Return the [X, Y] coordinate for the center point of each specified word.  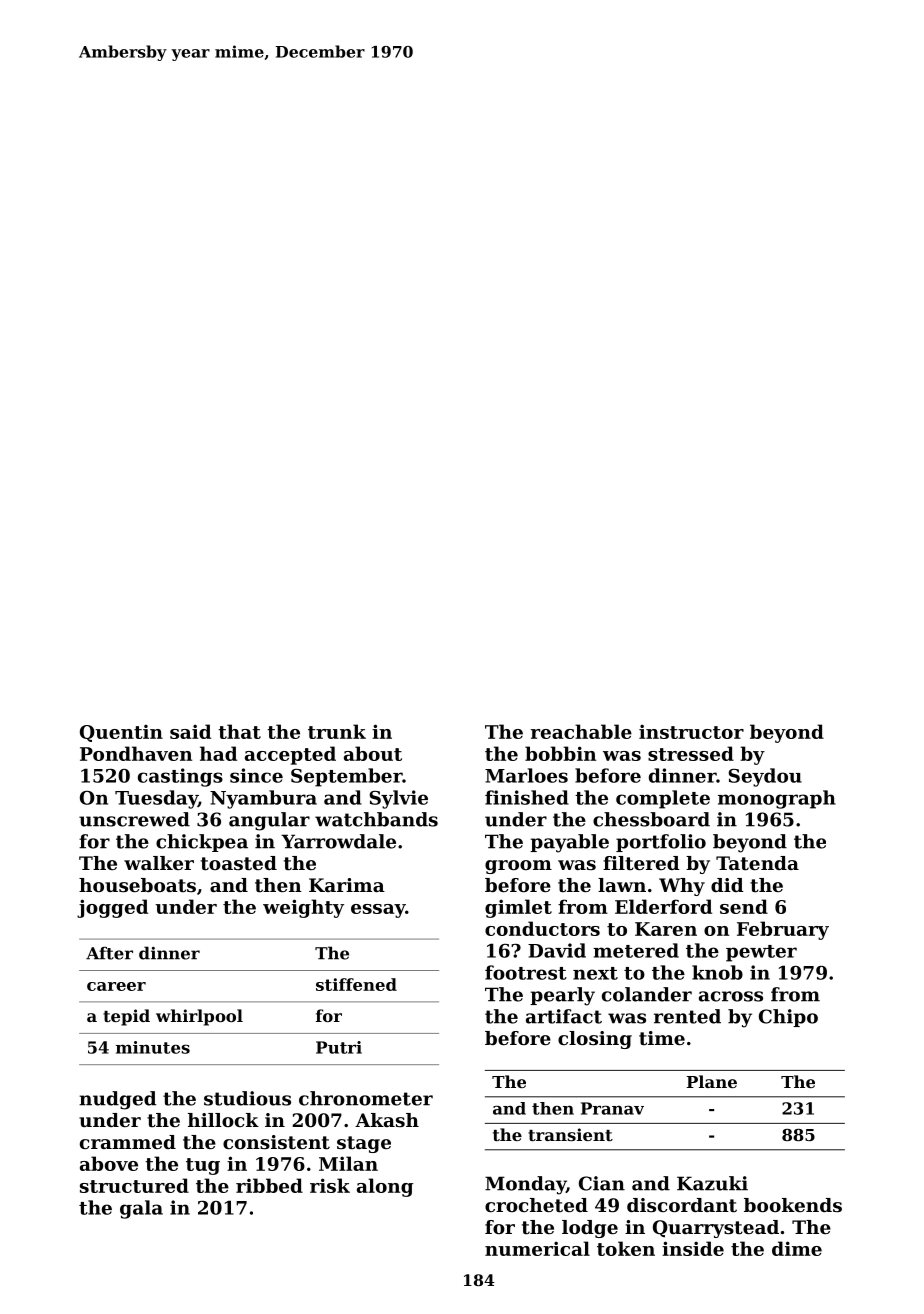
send [744, 906]
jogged [112, 908]
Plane [712, 1081]
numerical [537, 1248]
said [190, 731]
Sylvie [399, 799]
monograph [777, 799]
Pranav [612, 1108]
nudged [117, 1100]
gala [141, 1209]
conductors [542, 928]
